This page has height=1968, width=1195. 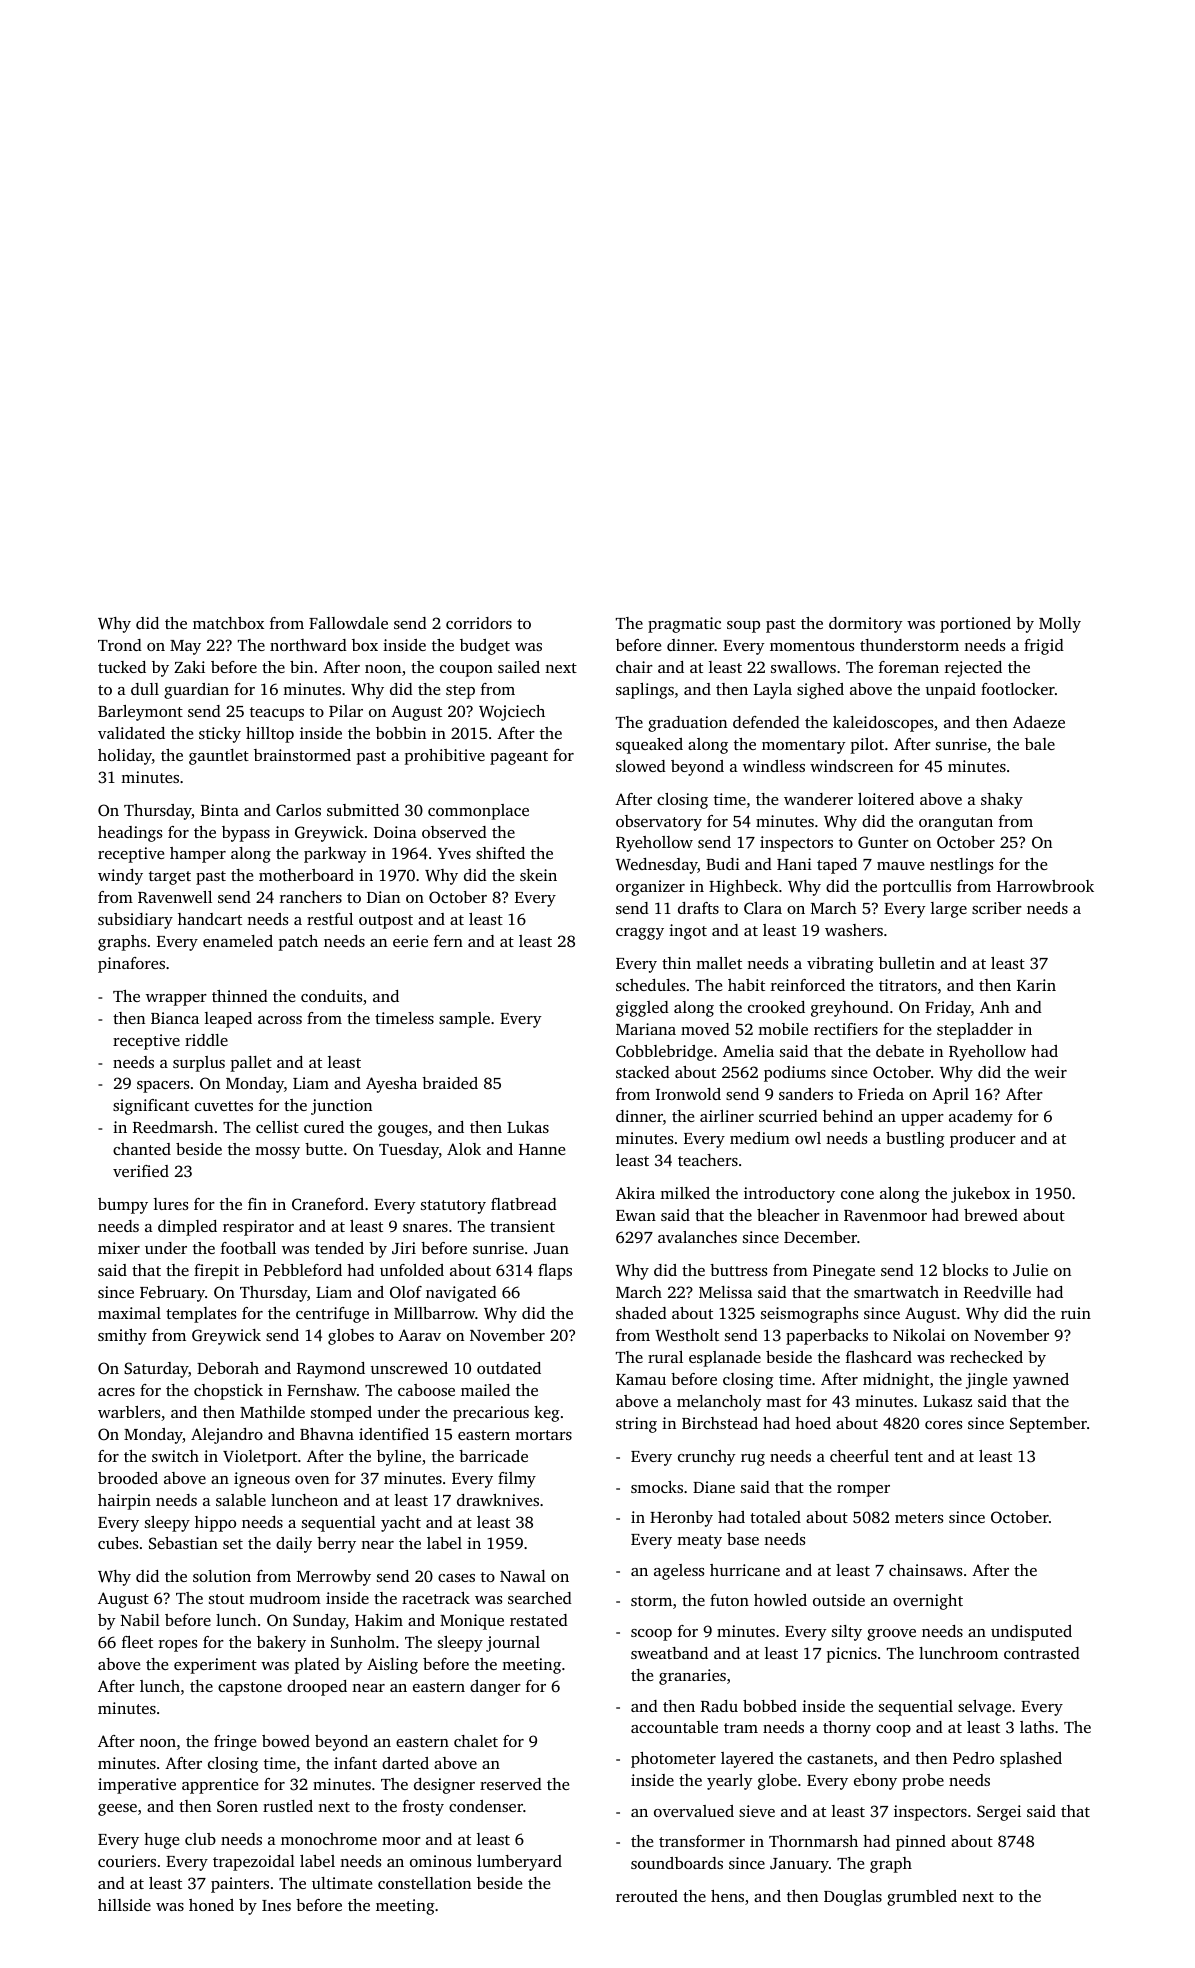 I want to click on outdated, so click(x=509, y=1368).
